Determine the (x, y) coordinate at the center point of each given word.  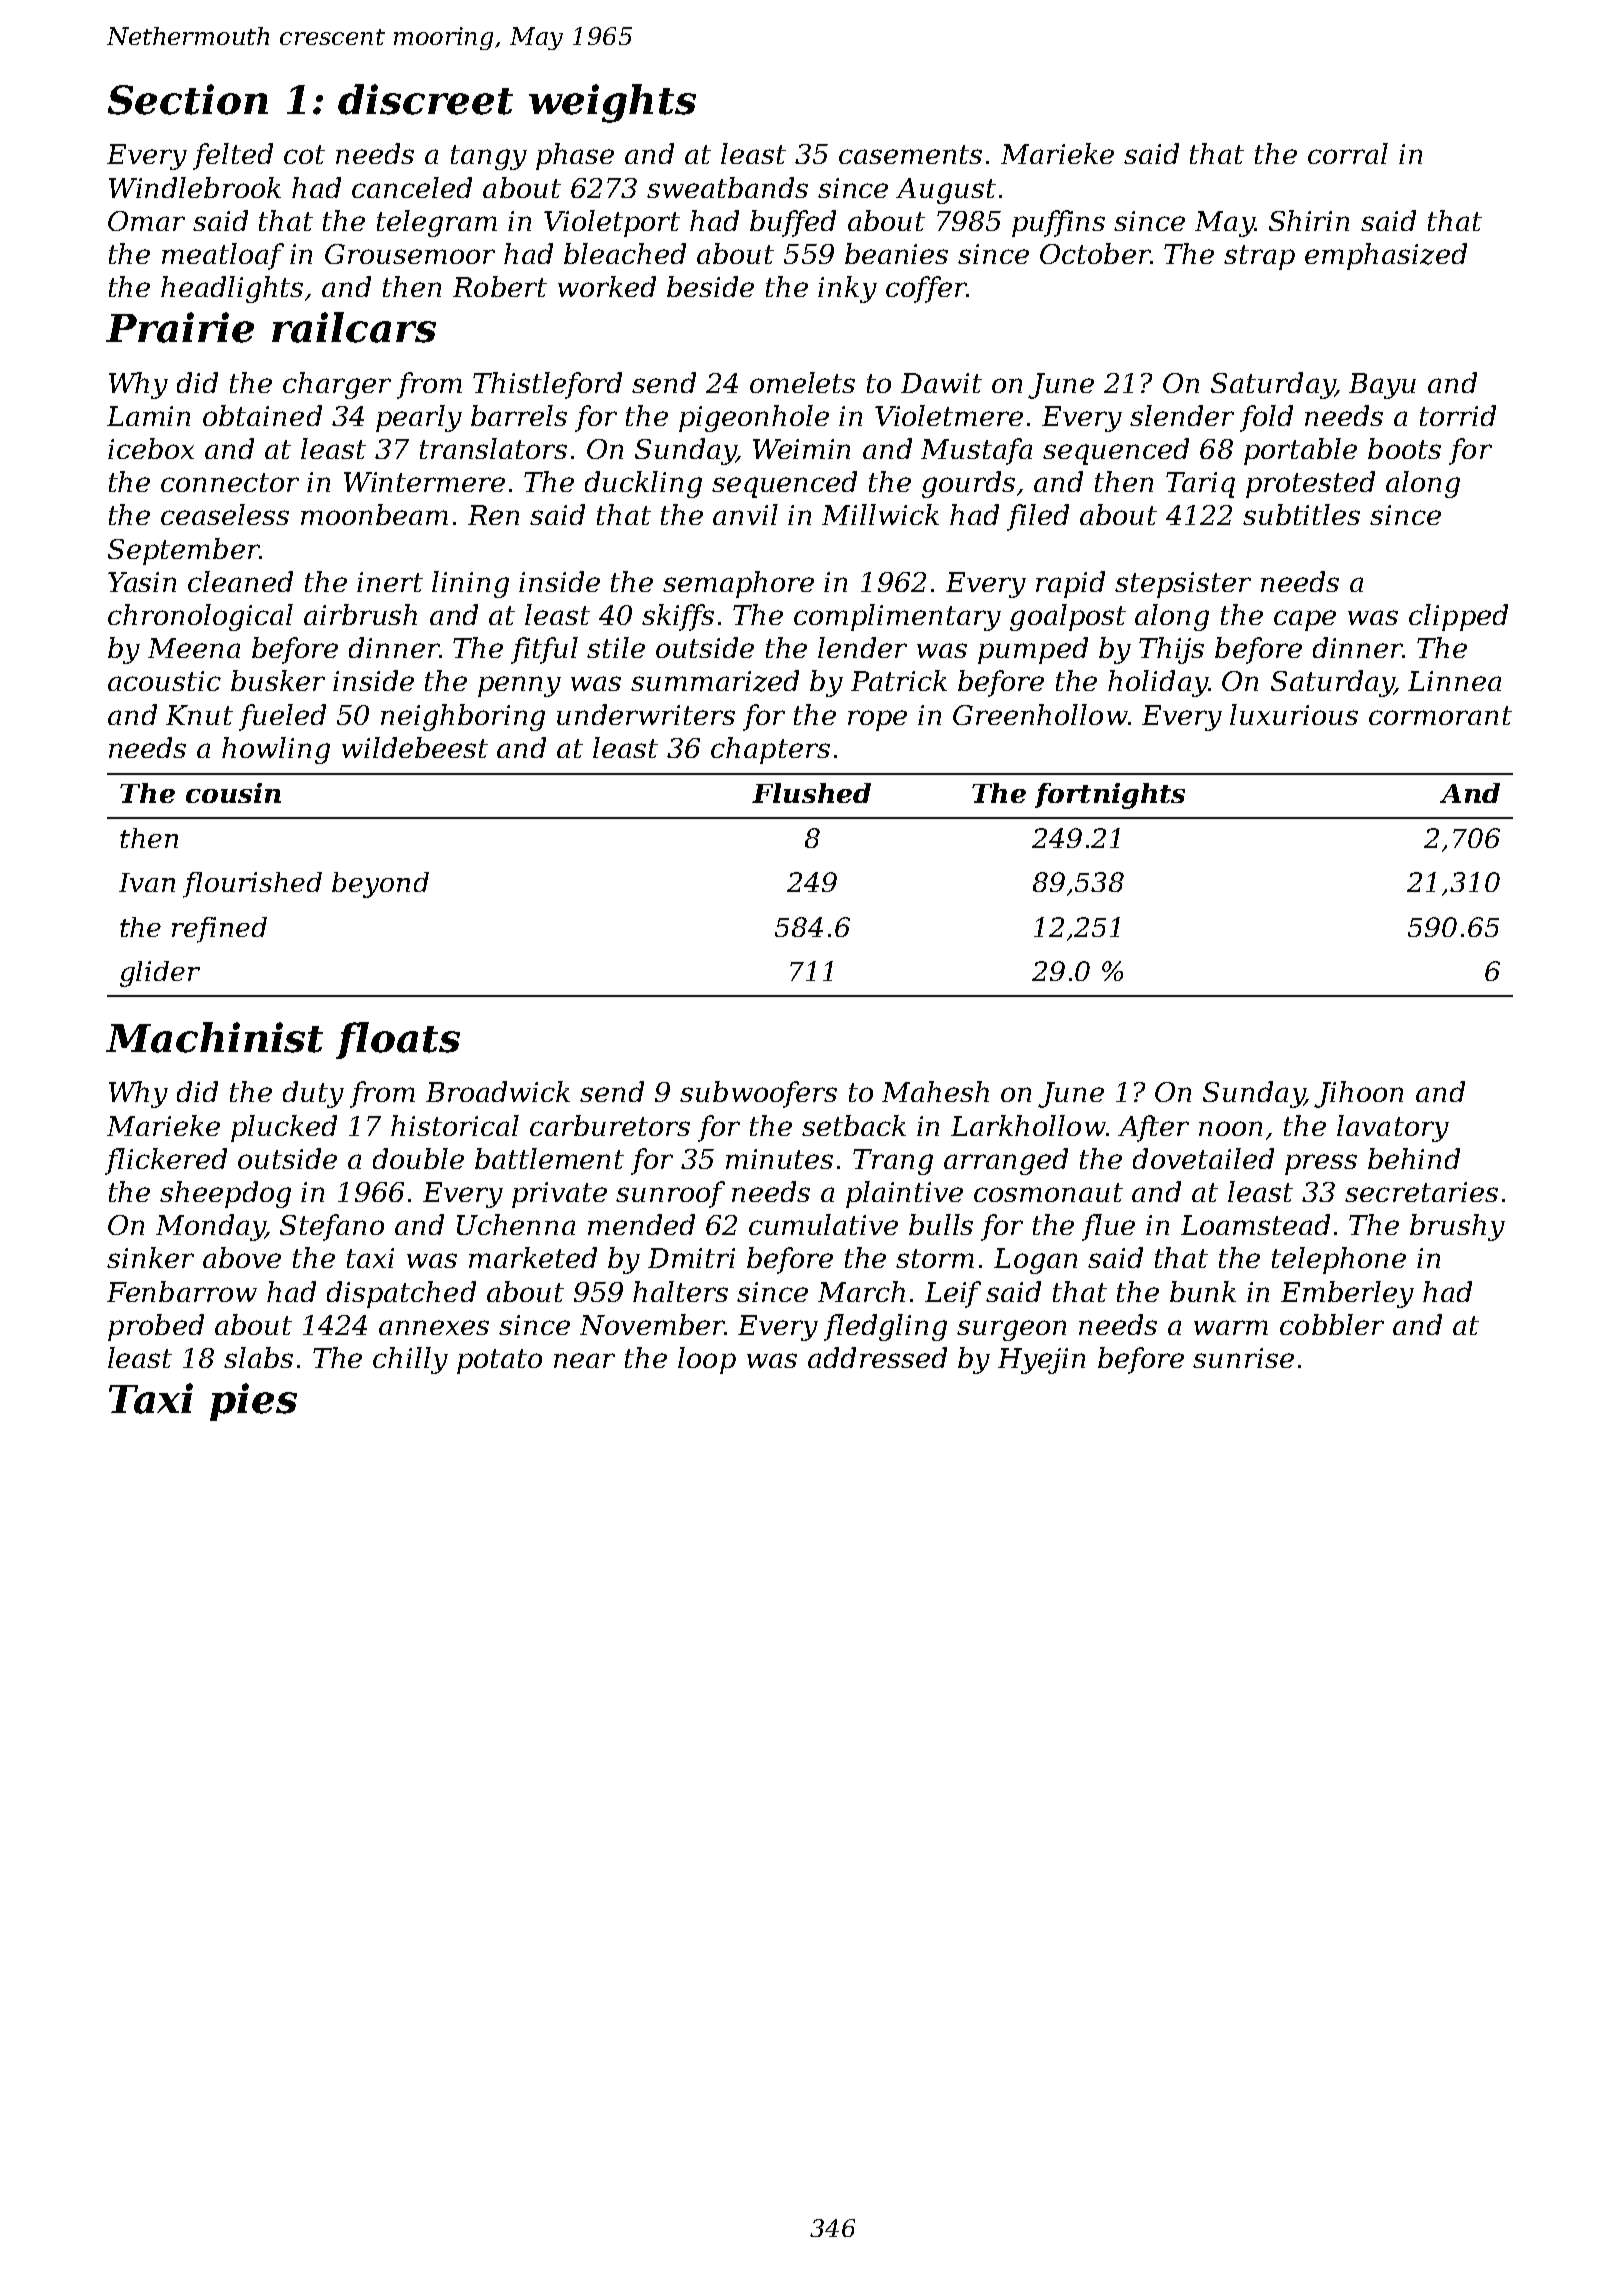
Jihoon (1358, 1094)
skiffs (678, 617)
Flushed (811, 793)
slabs (258, 1357)
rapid (1070, 584)
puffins (1058, 223)
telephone (1339, 1260)
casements (910, 154)
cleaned (240, 581)
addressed (877, 1357)
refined (219, 930)
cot (304, 154)
